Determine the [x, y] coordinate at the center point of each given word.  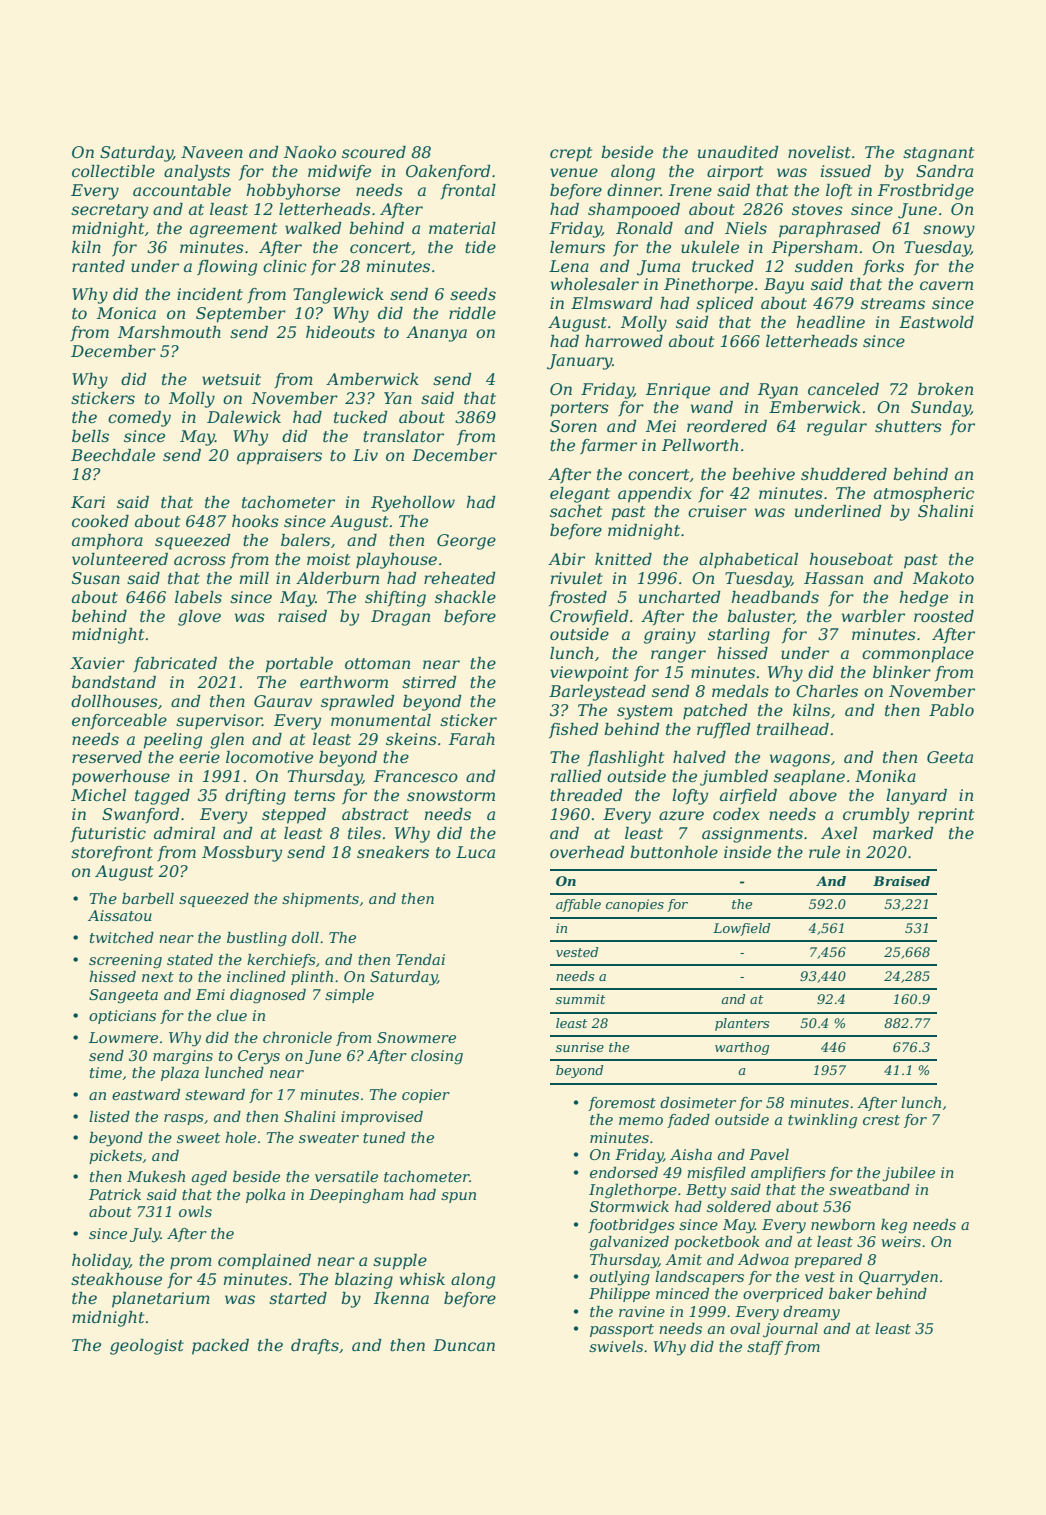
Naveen [212, 152]
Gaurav [283, 701]
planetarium [161, 1300]
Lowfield [741, 929]
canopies [635, 905]
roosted [944, 616]
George [466, 542]
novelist [819, 152]
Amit [683, 1259]
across [200, 560]
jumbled [734, 778]
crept [571, 154]
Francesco [416, 776]
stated [190, 959]
